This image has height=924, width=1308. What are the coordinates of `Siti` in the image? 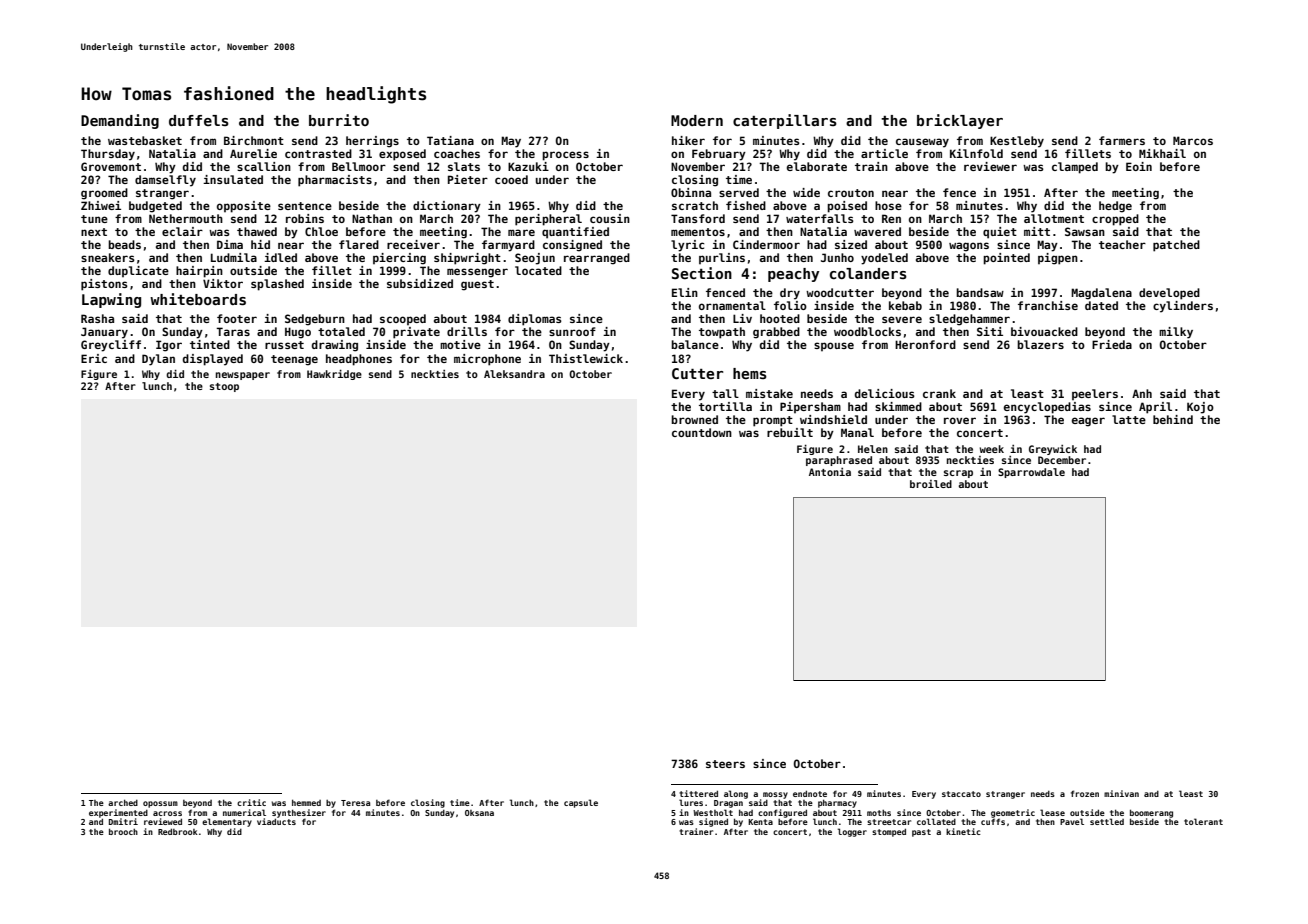 It's located at (990, 331).
